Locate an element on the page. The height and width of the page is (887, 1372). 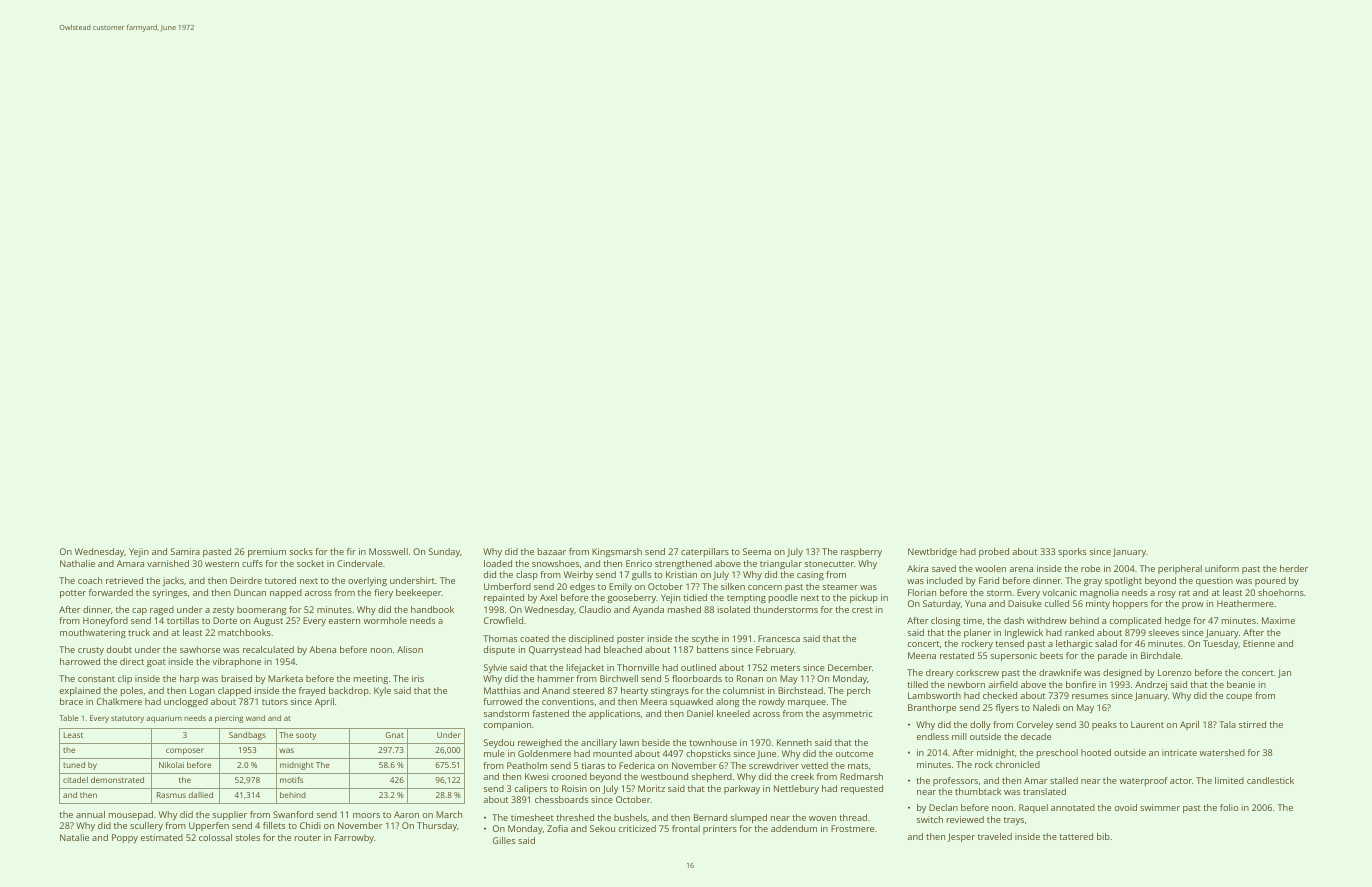
woolen is located at coordinates (990, 568).
